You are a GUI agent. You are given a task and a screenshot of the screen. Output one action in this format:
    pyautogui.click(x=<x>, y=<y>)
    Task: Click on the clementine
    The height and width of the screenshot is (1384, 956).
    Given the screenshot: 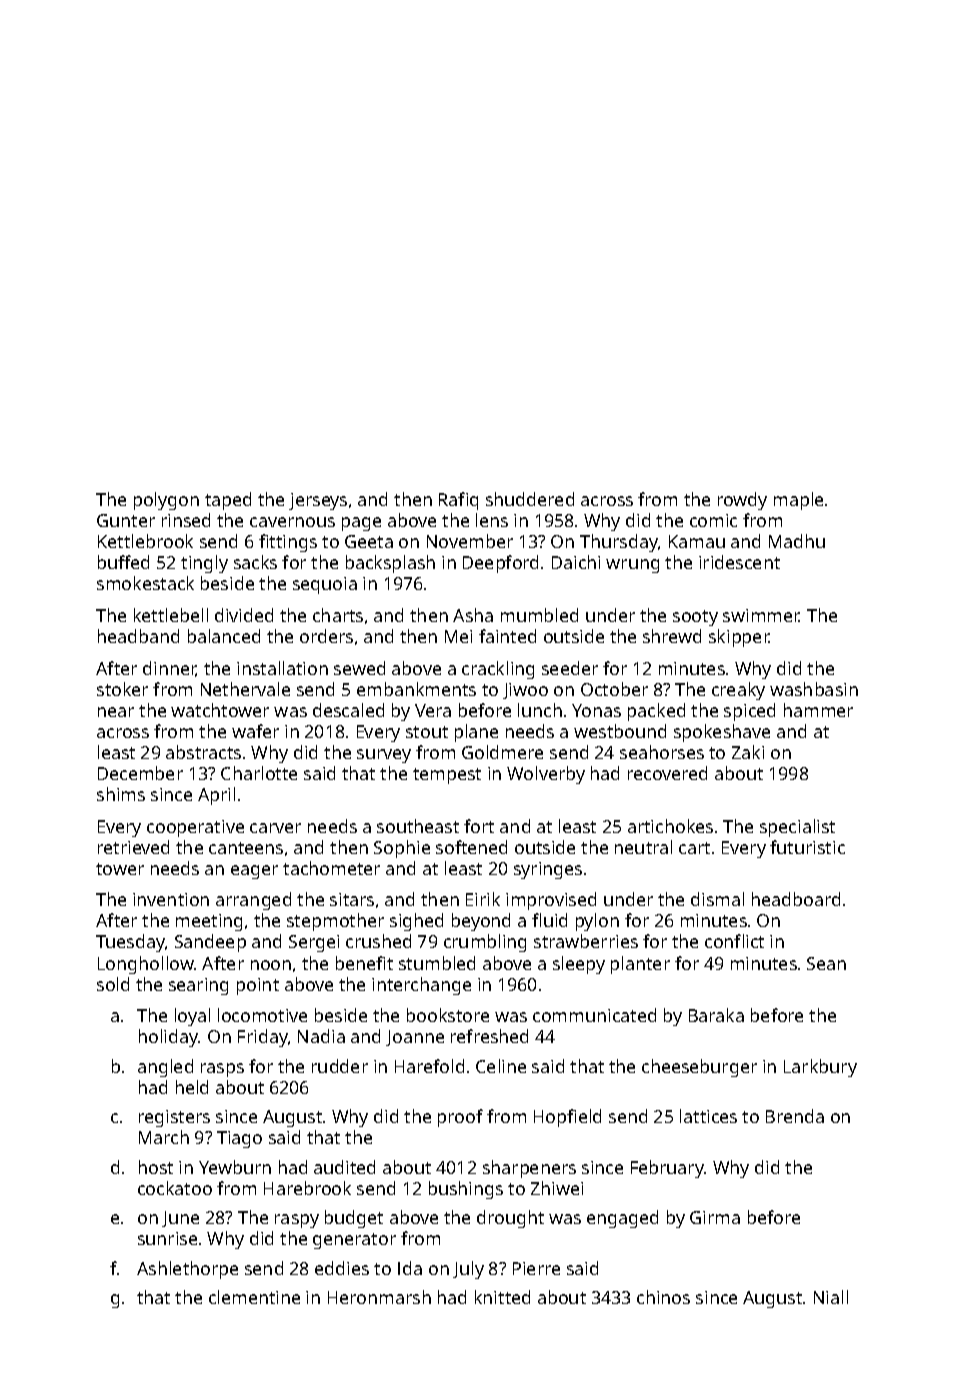 What is the action you would take?
    pyautogui.click(x=254, y=1297)
